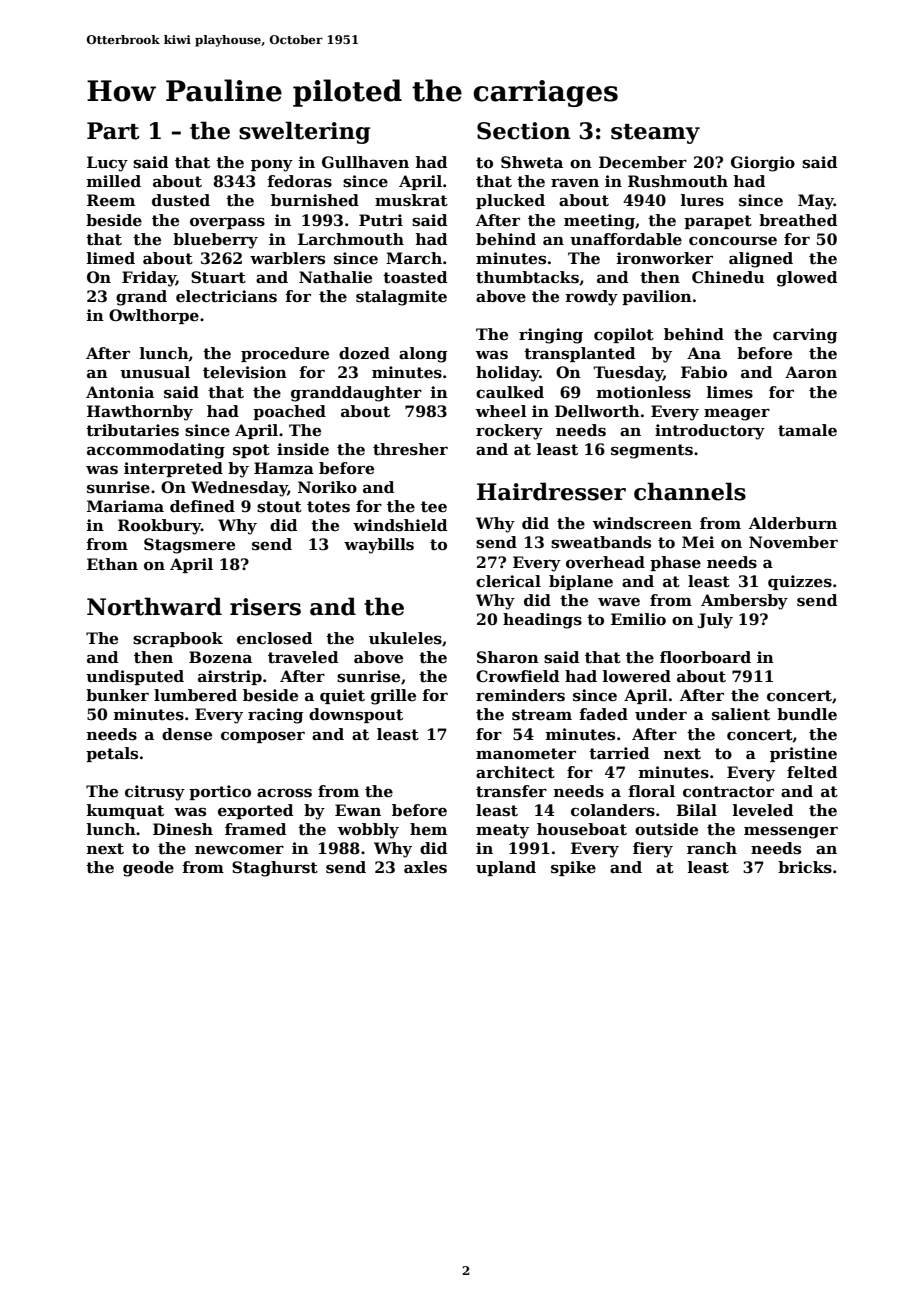  Describe the element at coordinates (678, 181) in the screenshot. I see `Rushmouth` at that location.
